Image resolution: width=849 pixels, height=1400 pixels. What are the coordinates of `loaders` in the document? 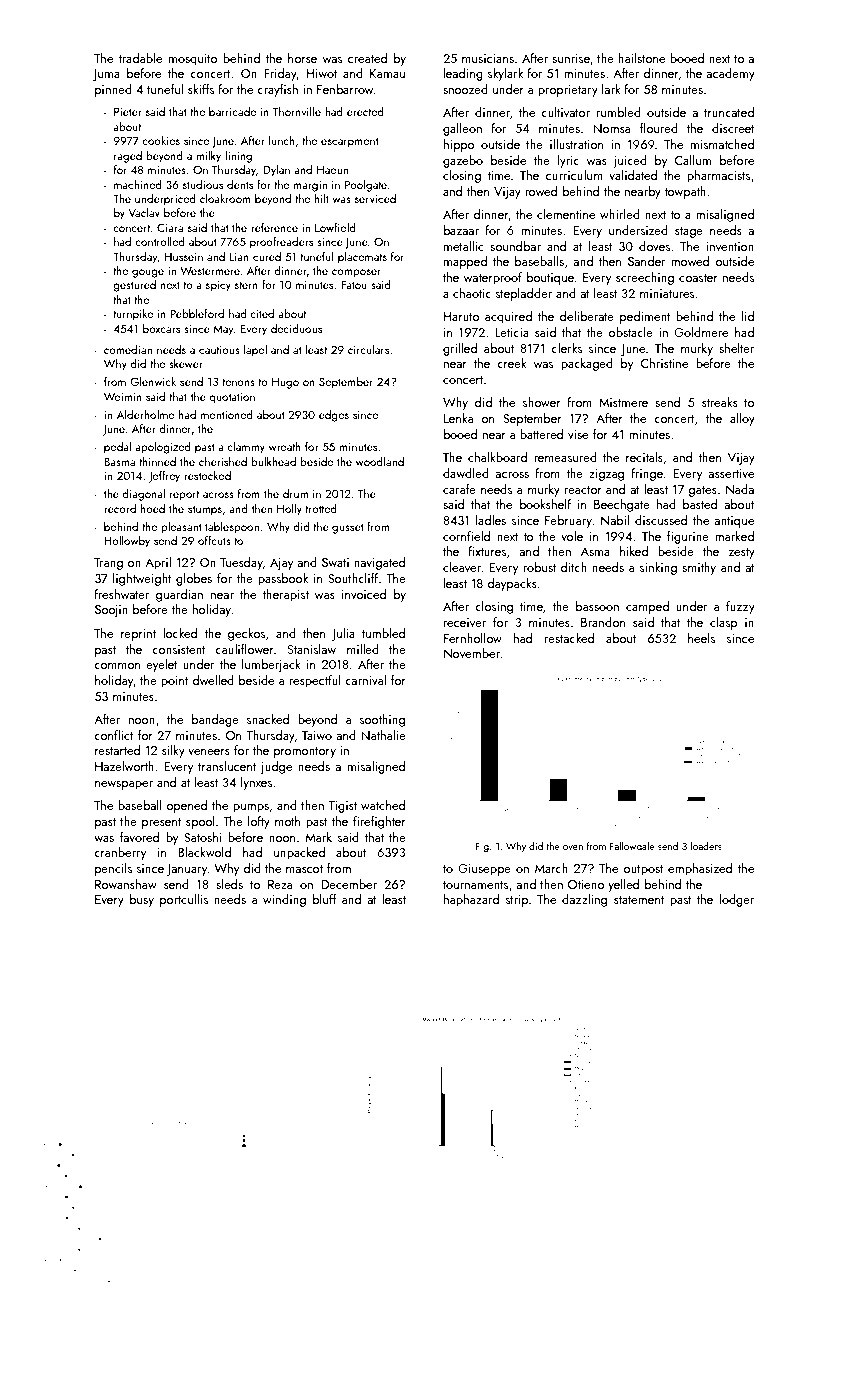 It's located at (706, 846).
